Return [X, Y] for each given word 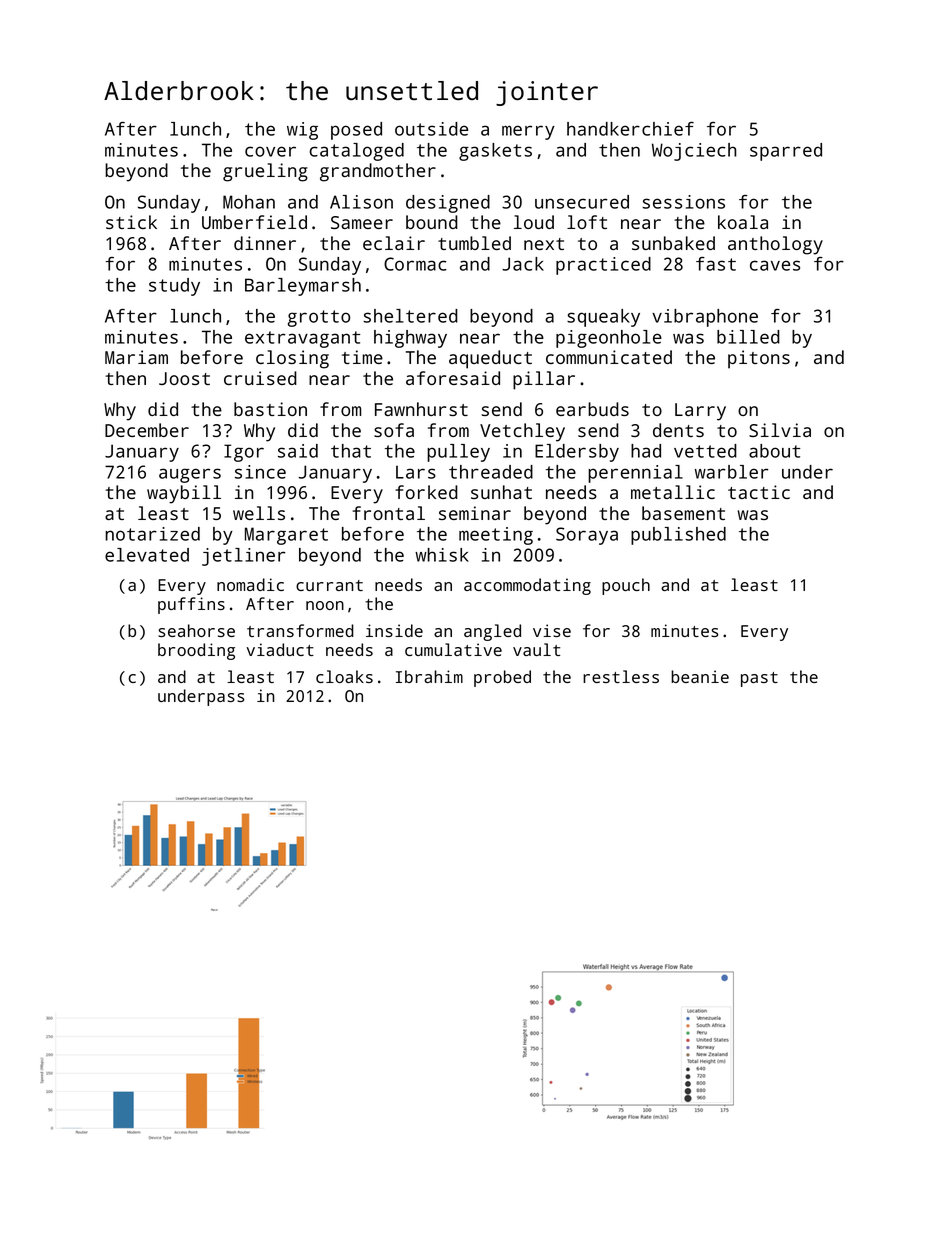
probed [502, 678]
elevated [147, 555]
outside [431, 129]
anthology [775, 245]
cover [270, 151]
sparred [786, 152]
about [774, 451]
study [174, 287]
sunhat [501, 492]
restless [621, 676]
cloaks [344, 676]
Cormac [415, 264]
